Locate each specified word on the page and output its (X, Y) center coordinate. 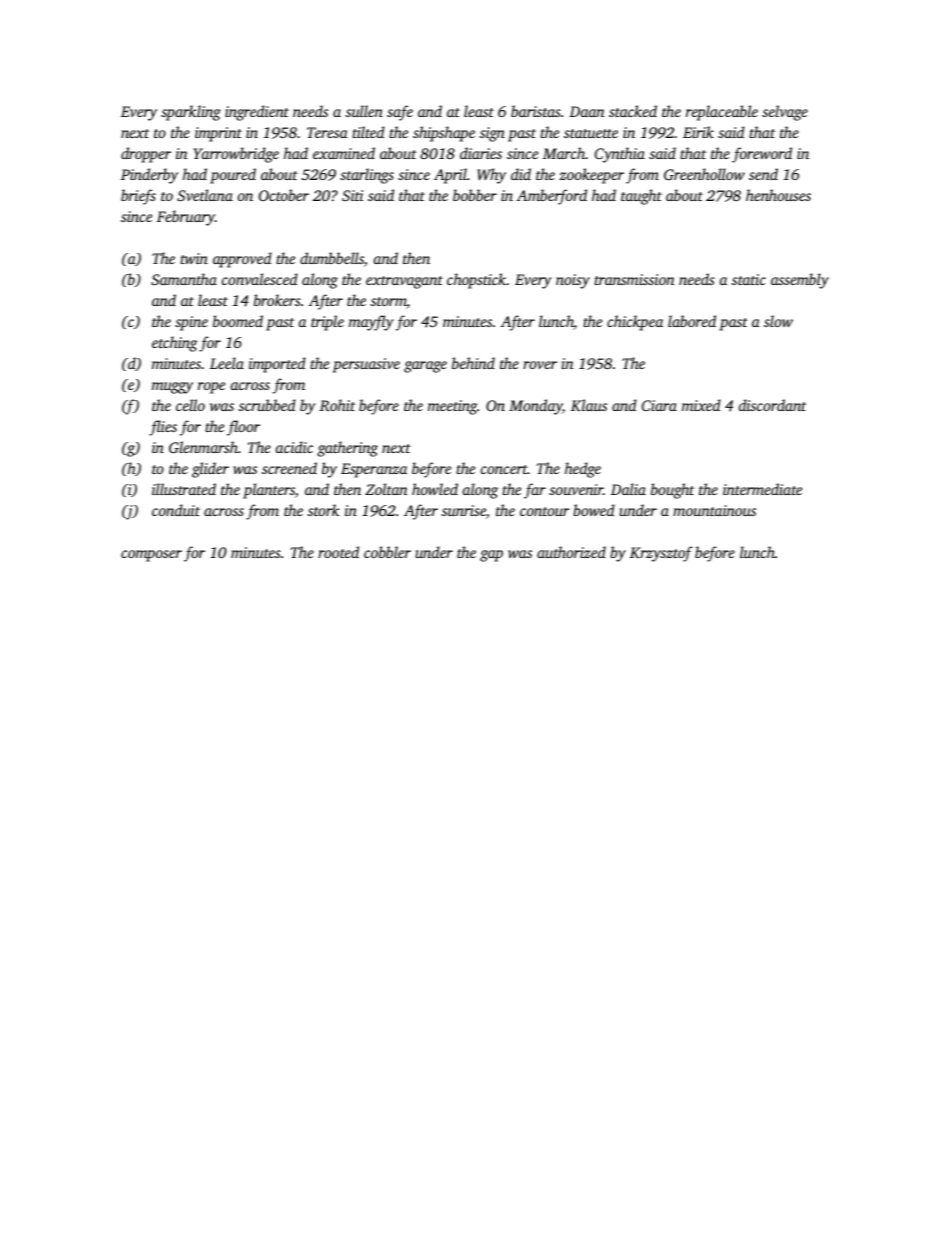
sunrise (464, 510)
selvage (785, 113)
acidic (294, 447)
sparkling (191, 113)
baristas (536, 111)
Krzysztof (661, 554)
